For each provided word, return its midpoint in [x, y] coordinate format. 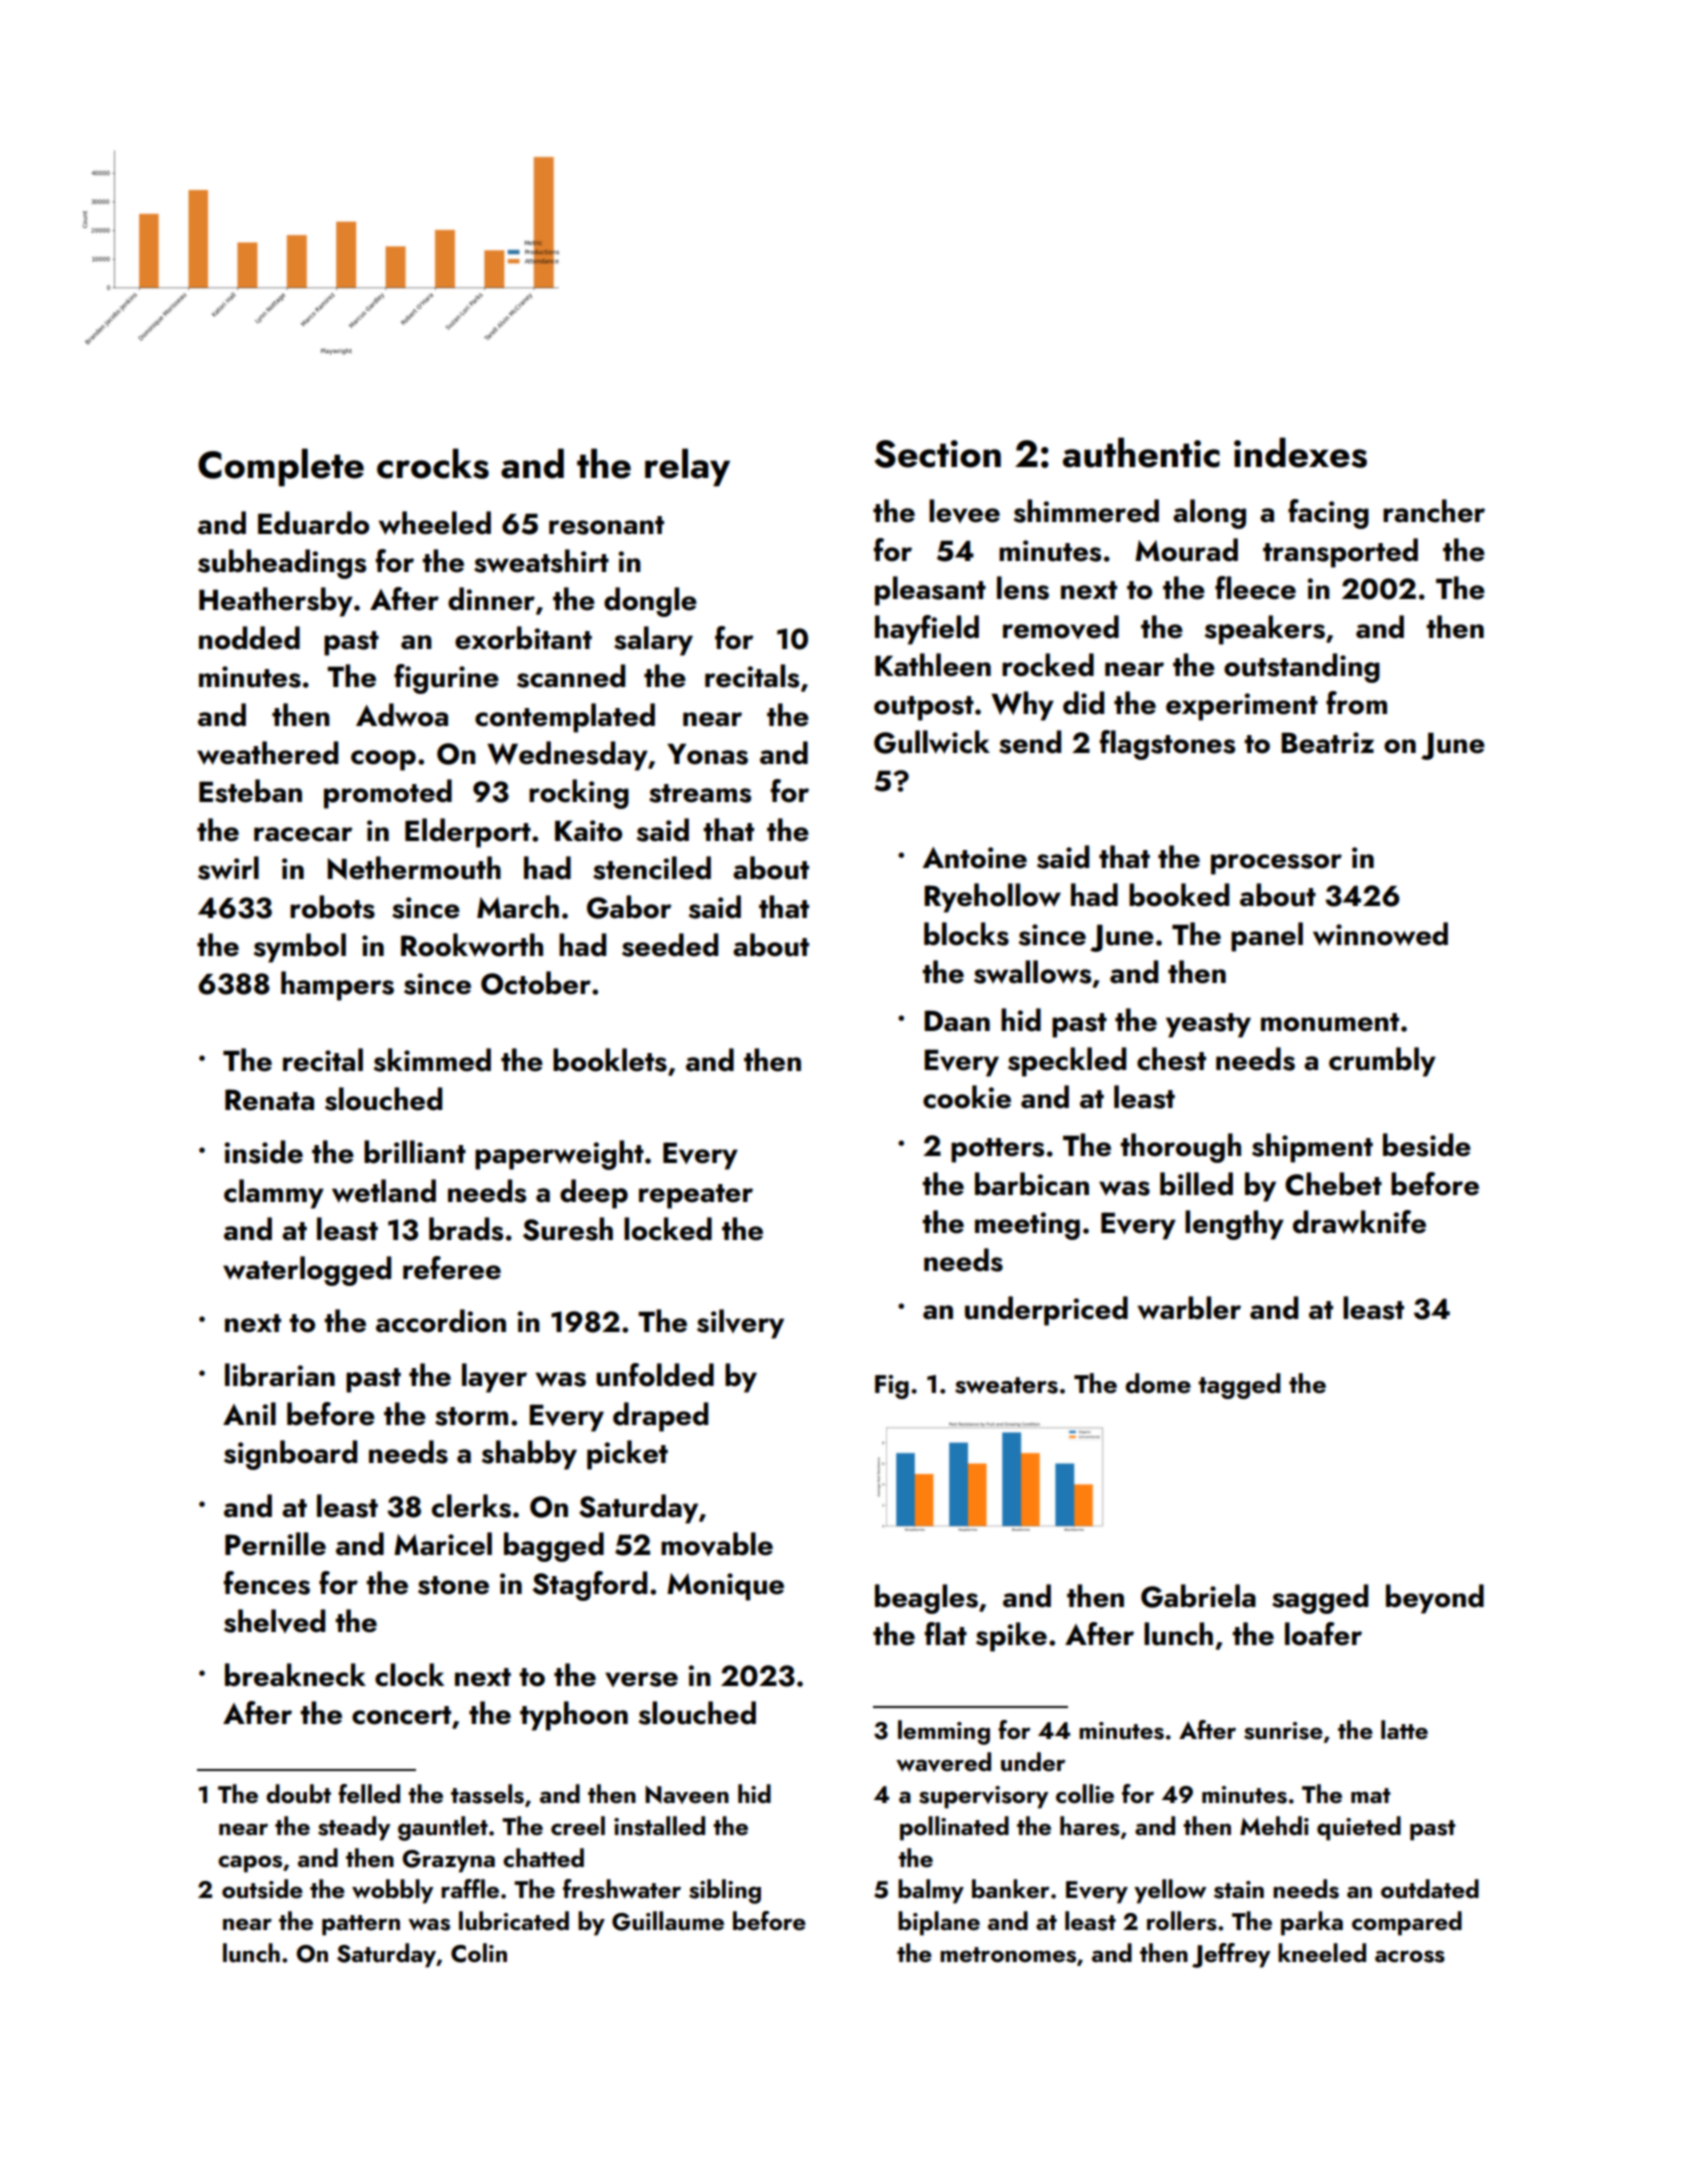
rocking [579, 794]
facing [1328, 514]
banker [1011, 1888]
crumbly [1382, 1062]
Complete [281, 467]
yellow [1170, 1891]
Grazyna [448, 1861]
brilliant [415, 1152]
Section [938, 454]
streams [700, 793]
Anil [249, 1413]
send [1030, 742]
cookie [967, 1097]
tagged [1239, 1386]
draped [660, 1417]
